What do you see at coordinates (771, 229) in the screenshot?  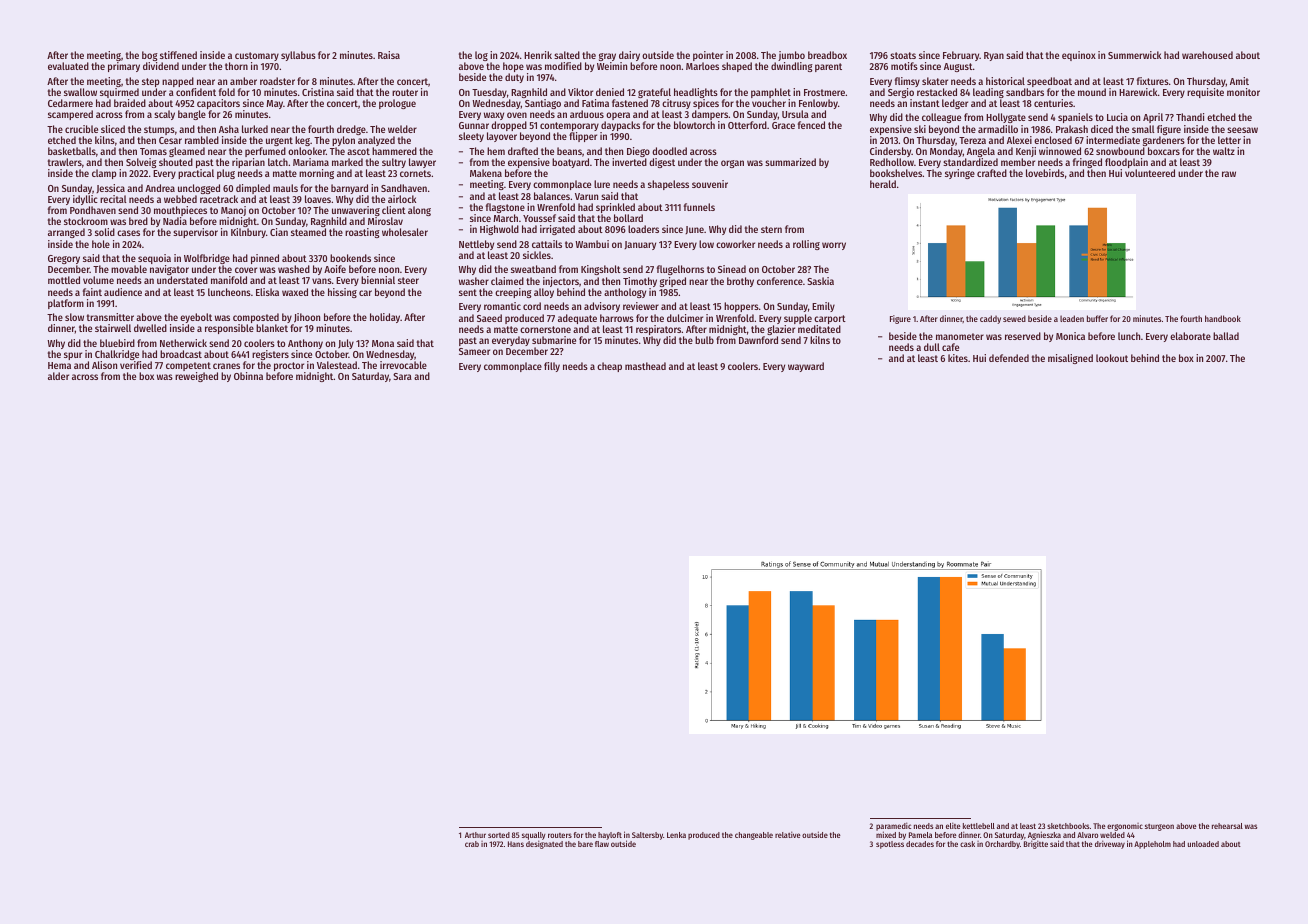 I see `stern` at bounding box center [771, 229].
